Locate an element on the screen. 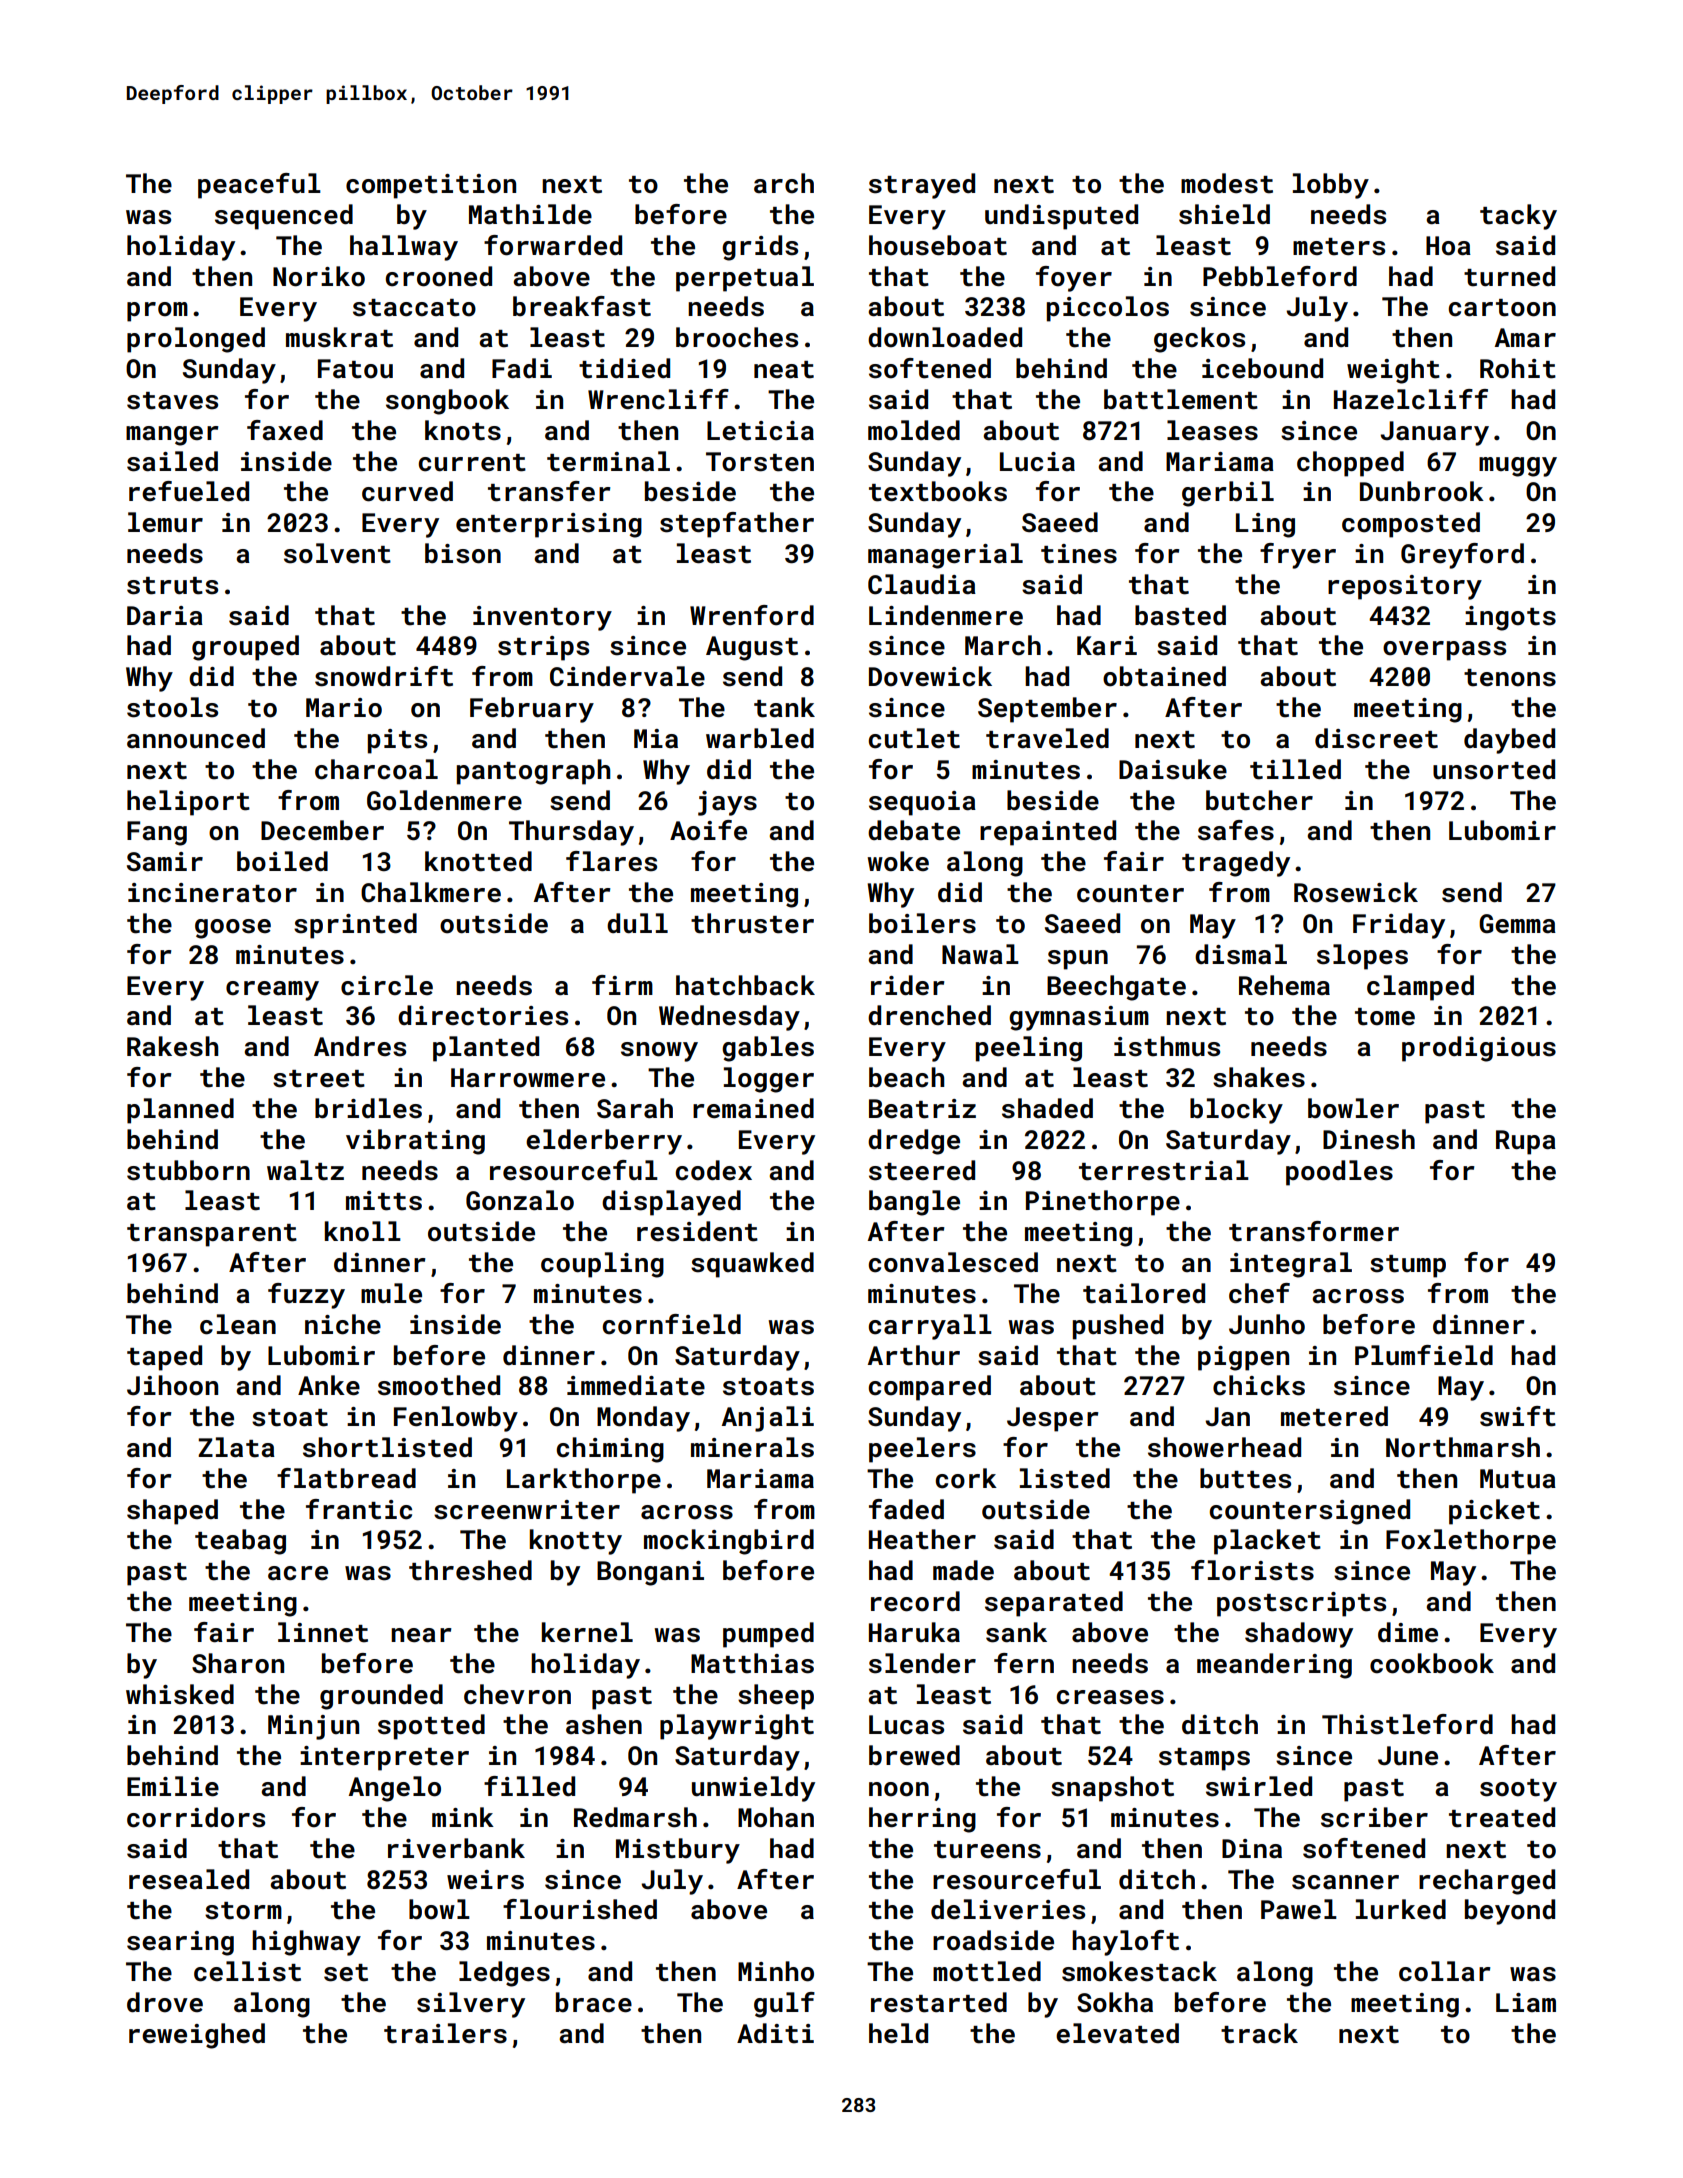 Image resolution: width=1683 pixels, height=2178 pixels. grids is located at coordinates (760, 248).
